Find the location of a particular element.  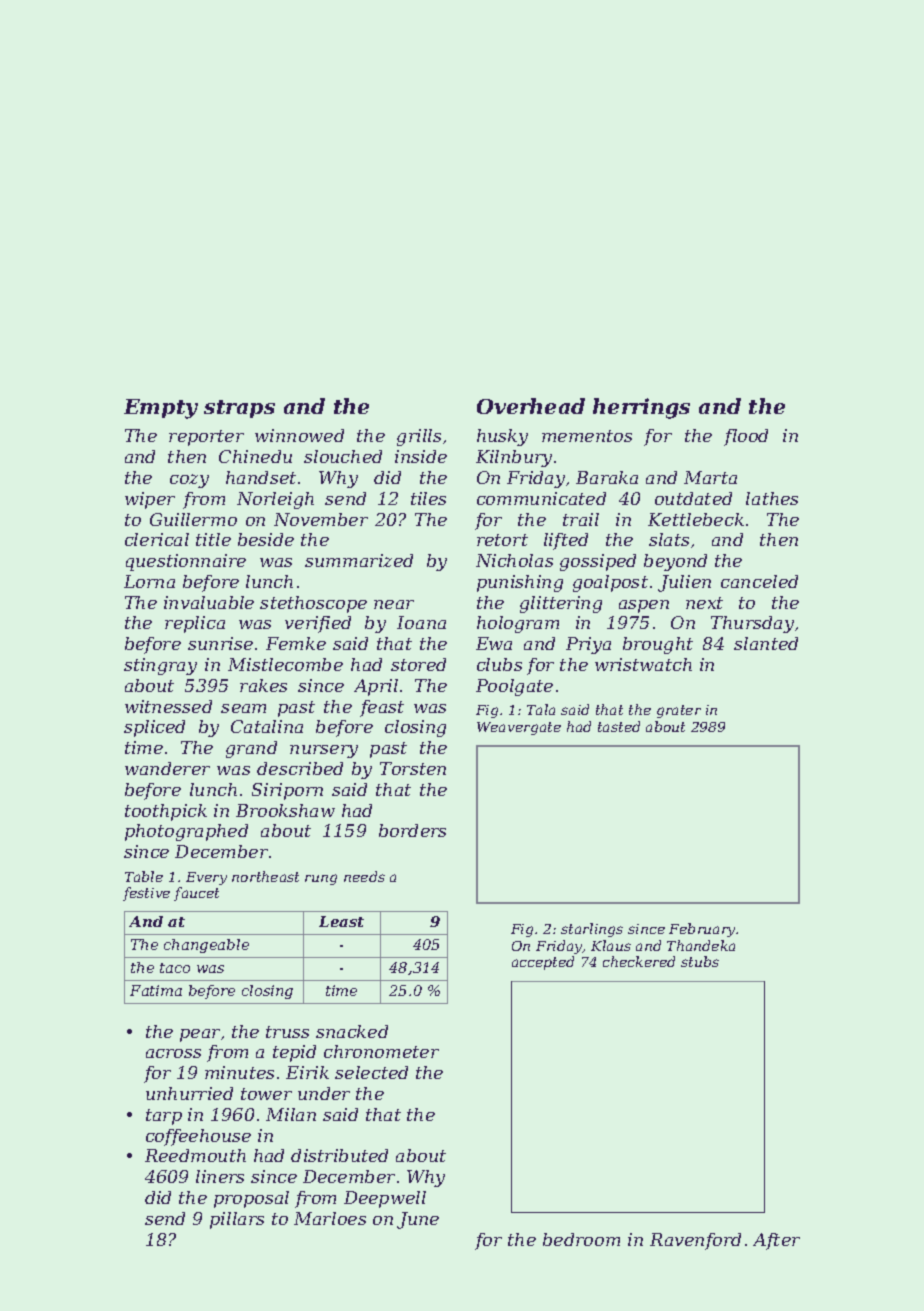

Siriporn is located at coordinates (287, 791).
